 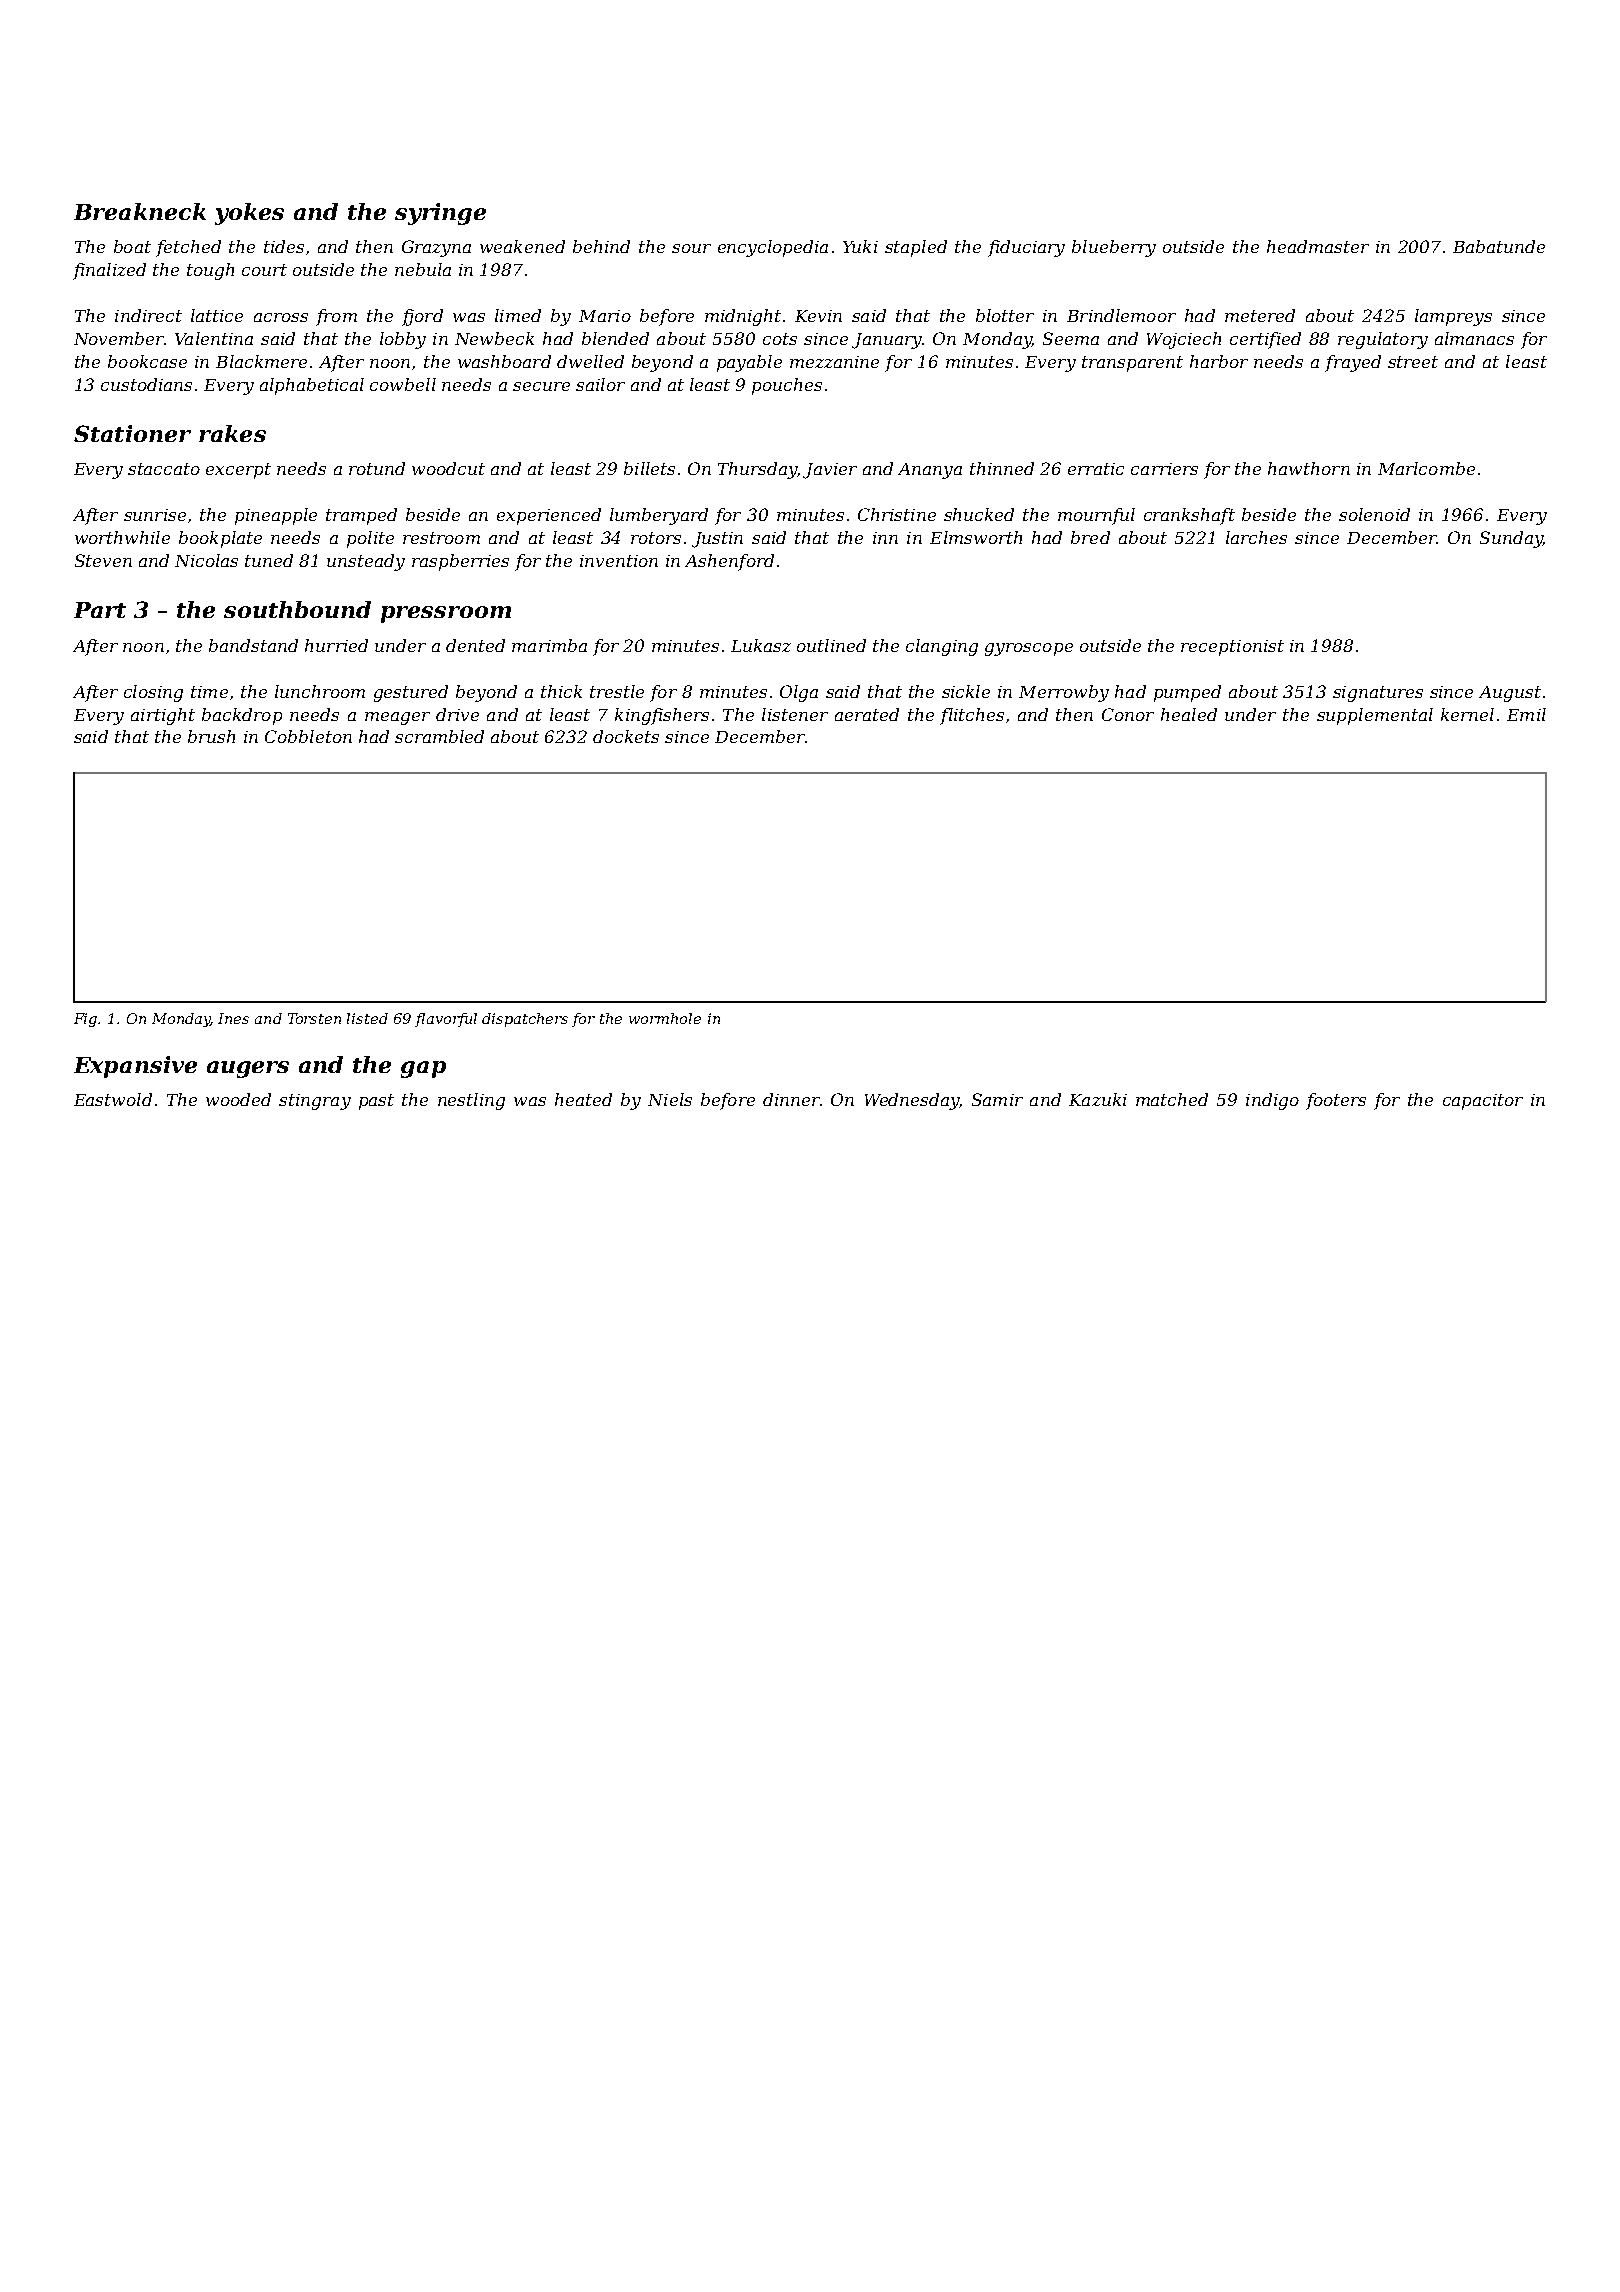 I want to click on backdrop, so click(x=242, y=716).
